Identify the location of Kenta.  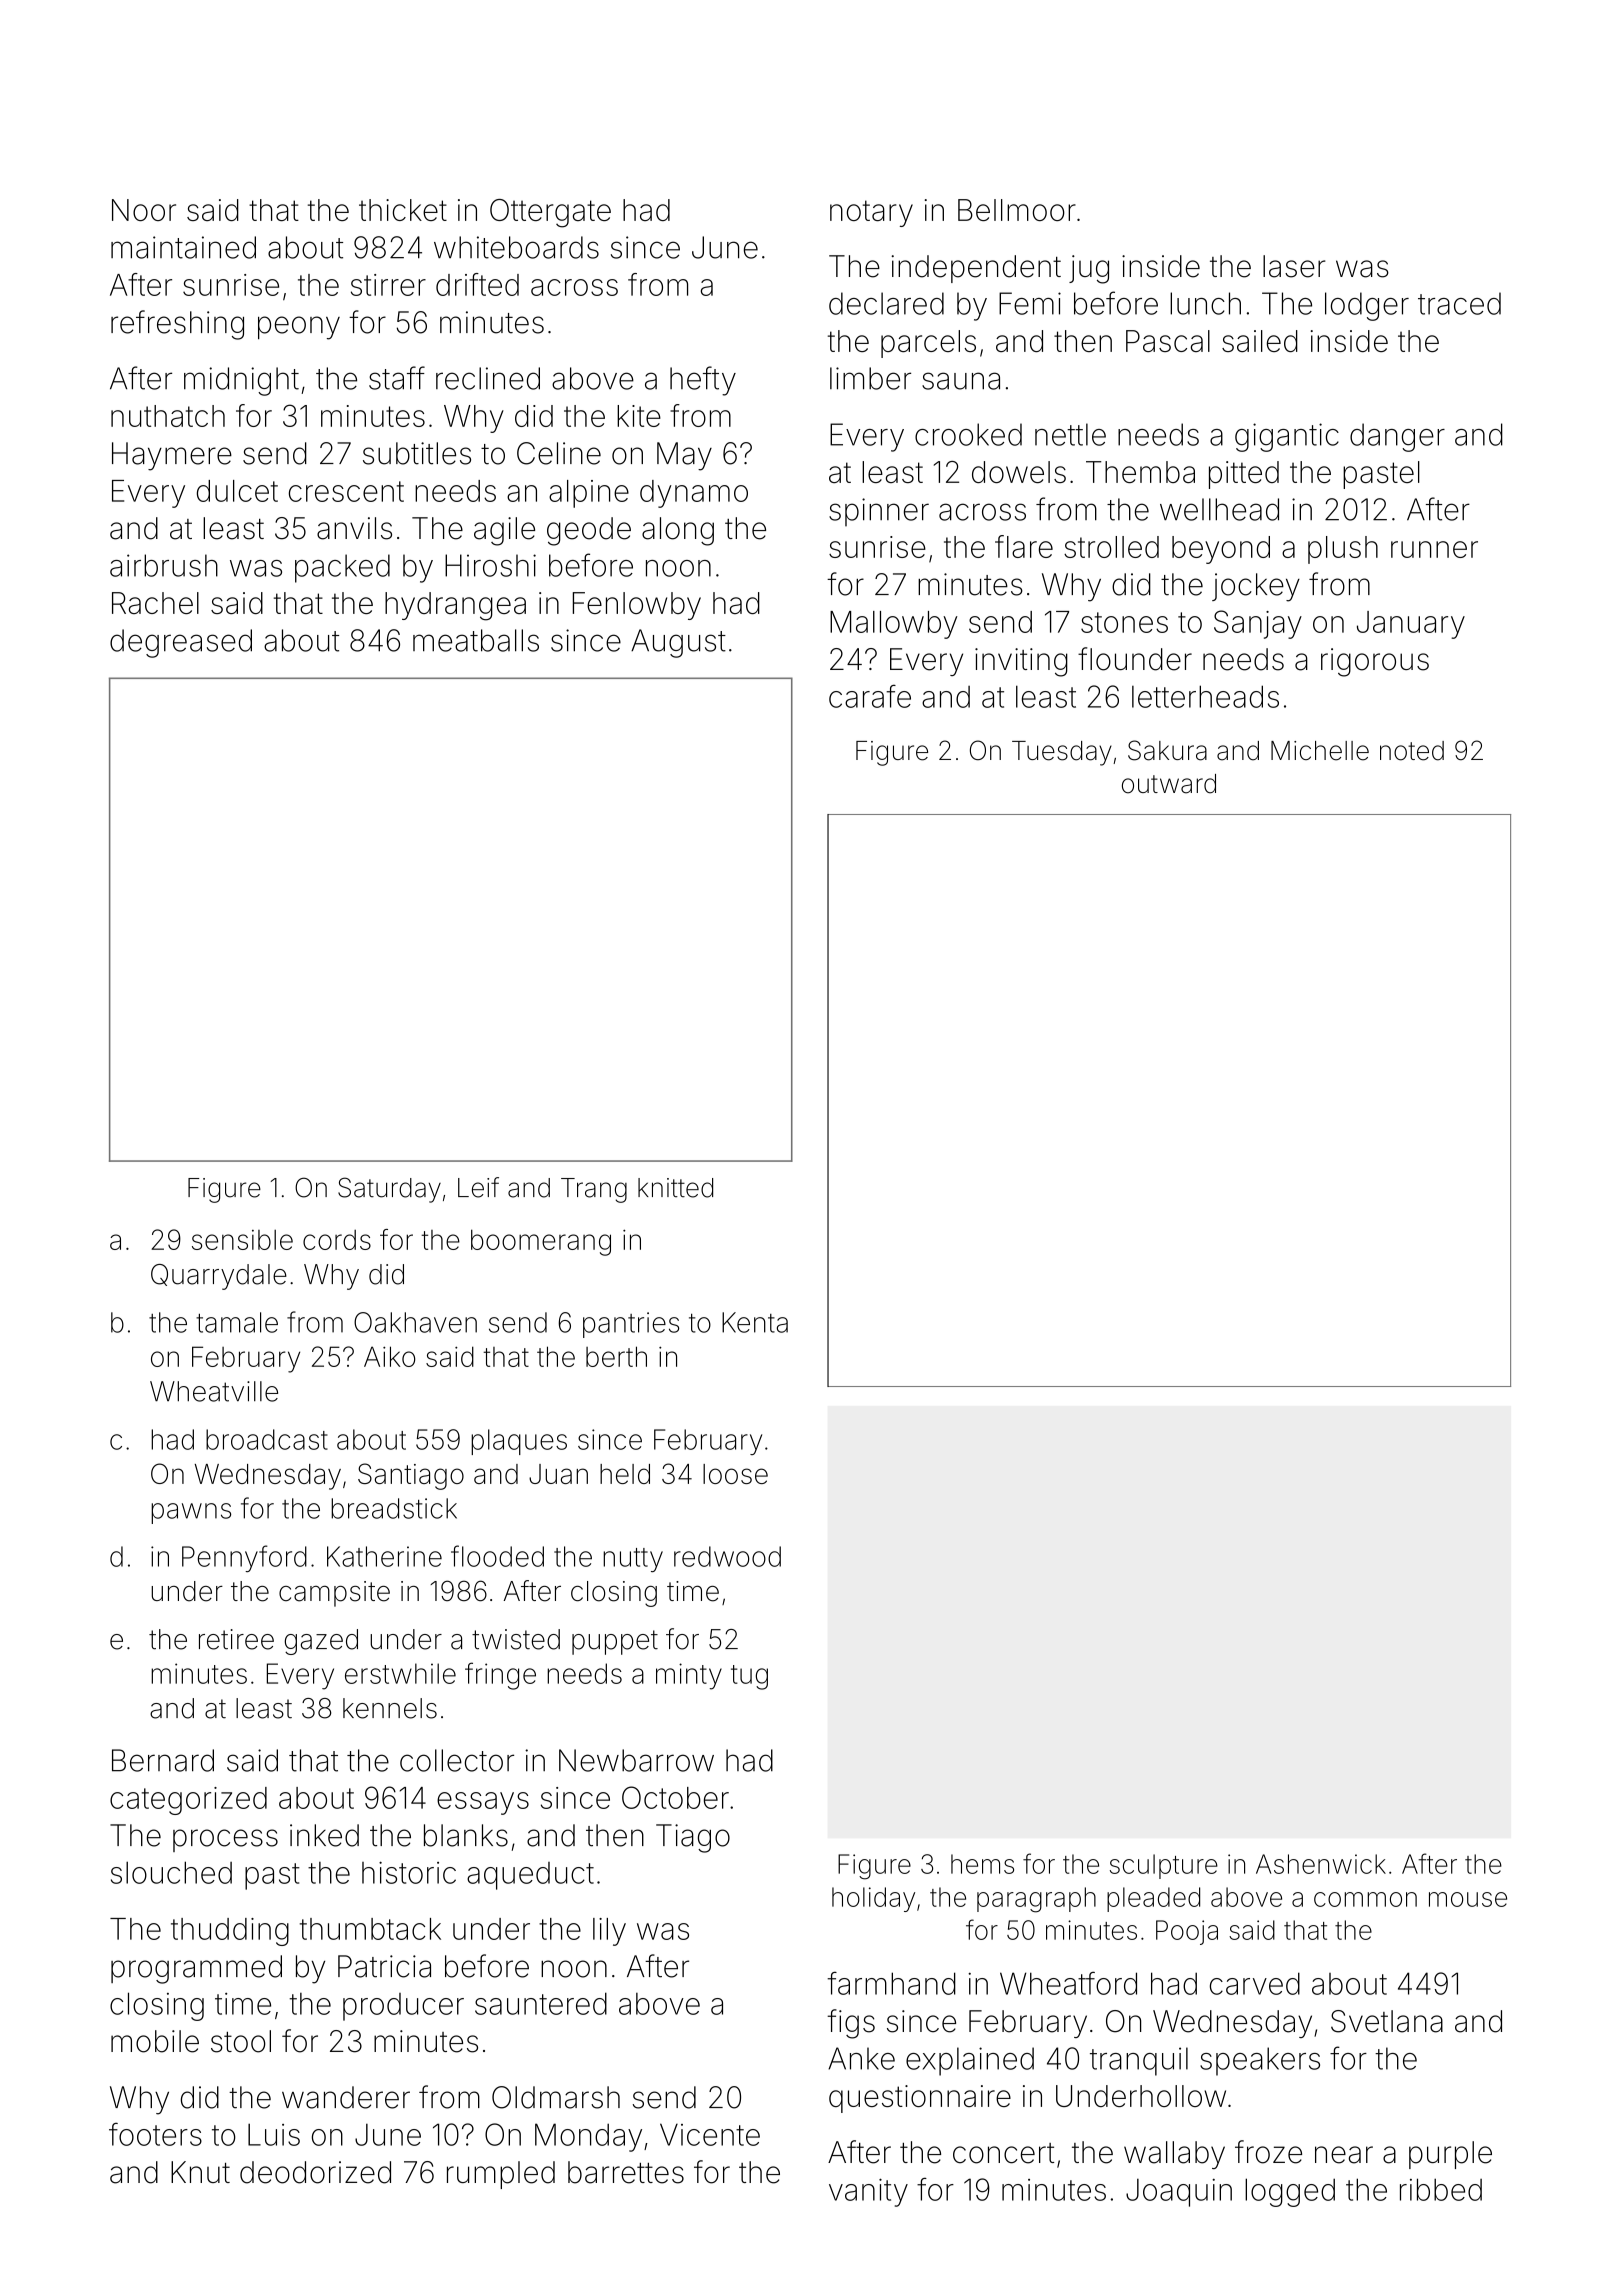
(755, 1322).
